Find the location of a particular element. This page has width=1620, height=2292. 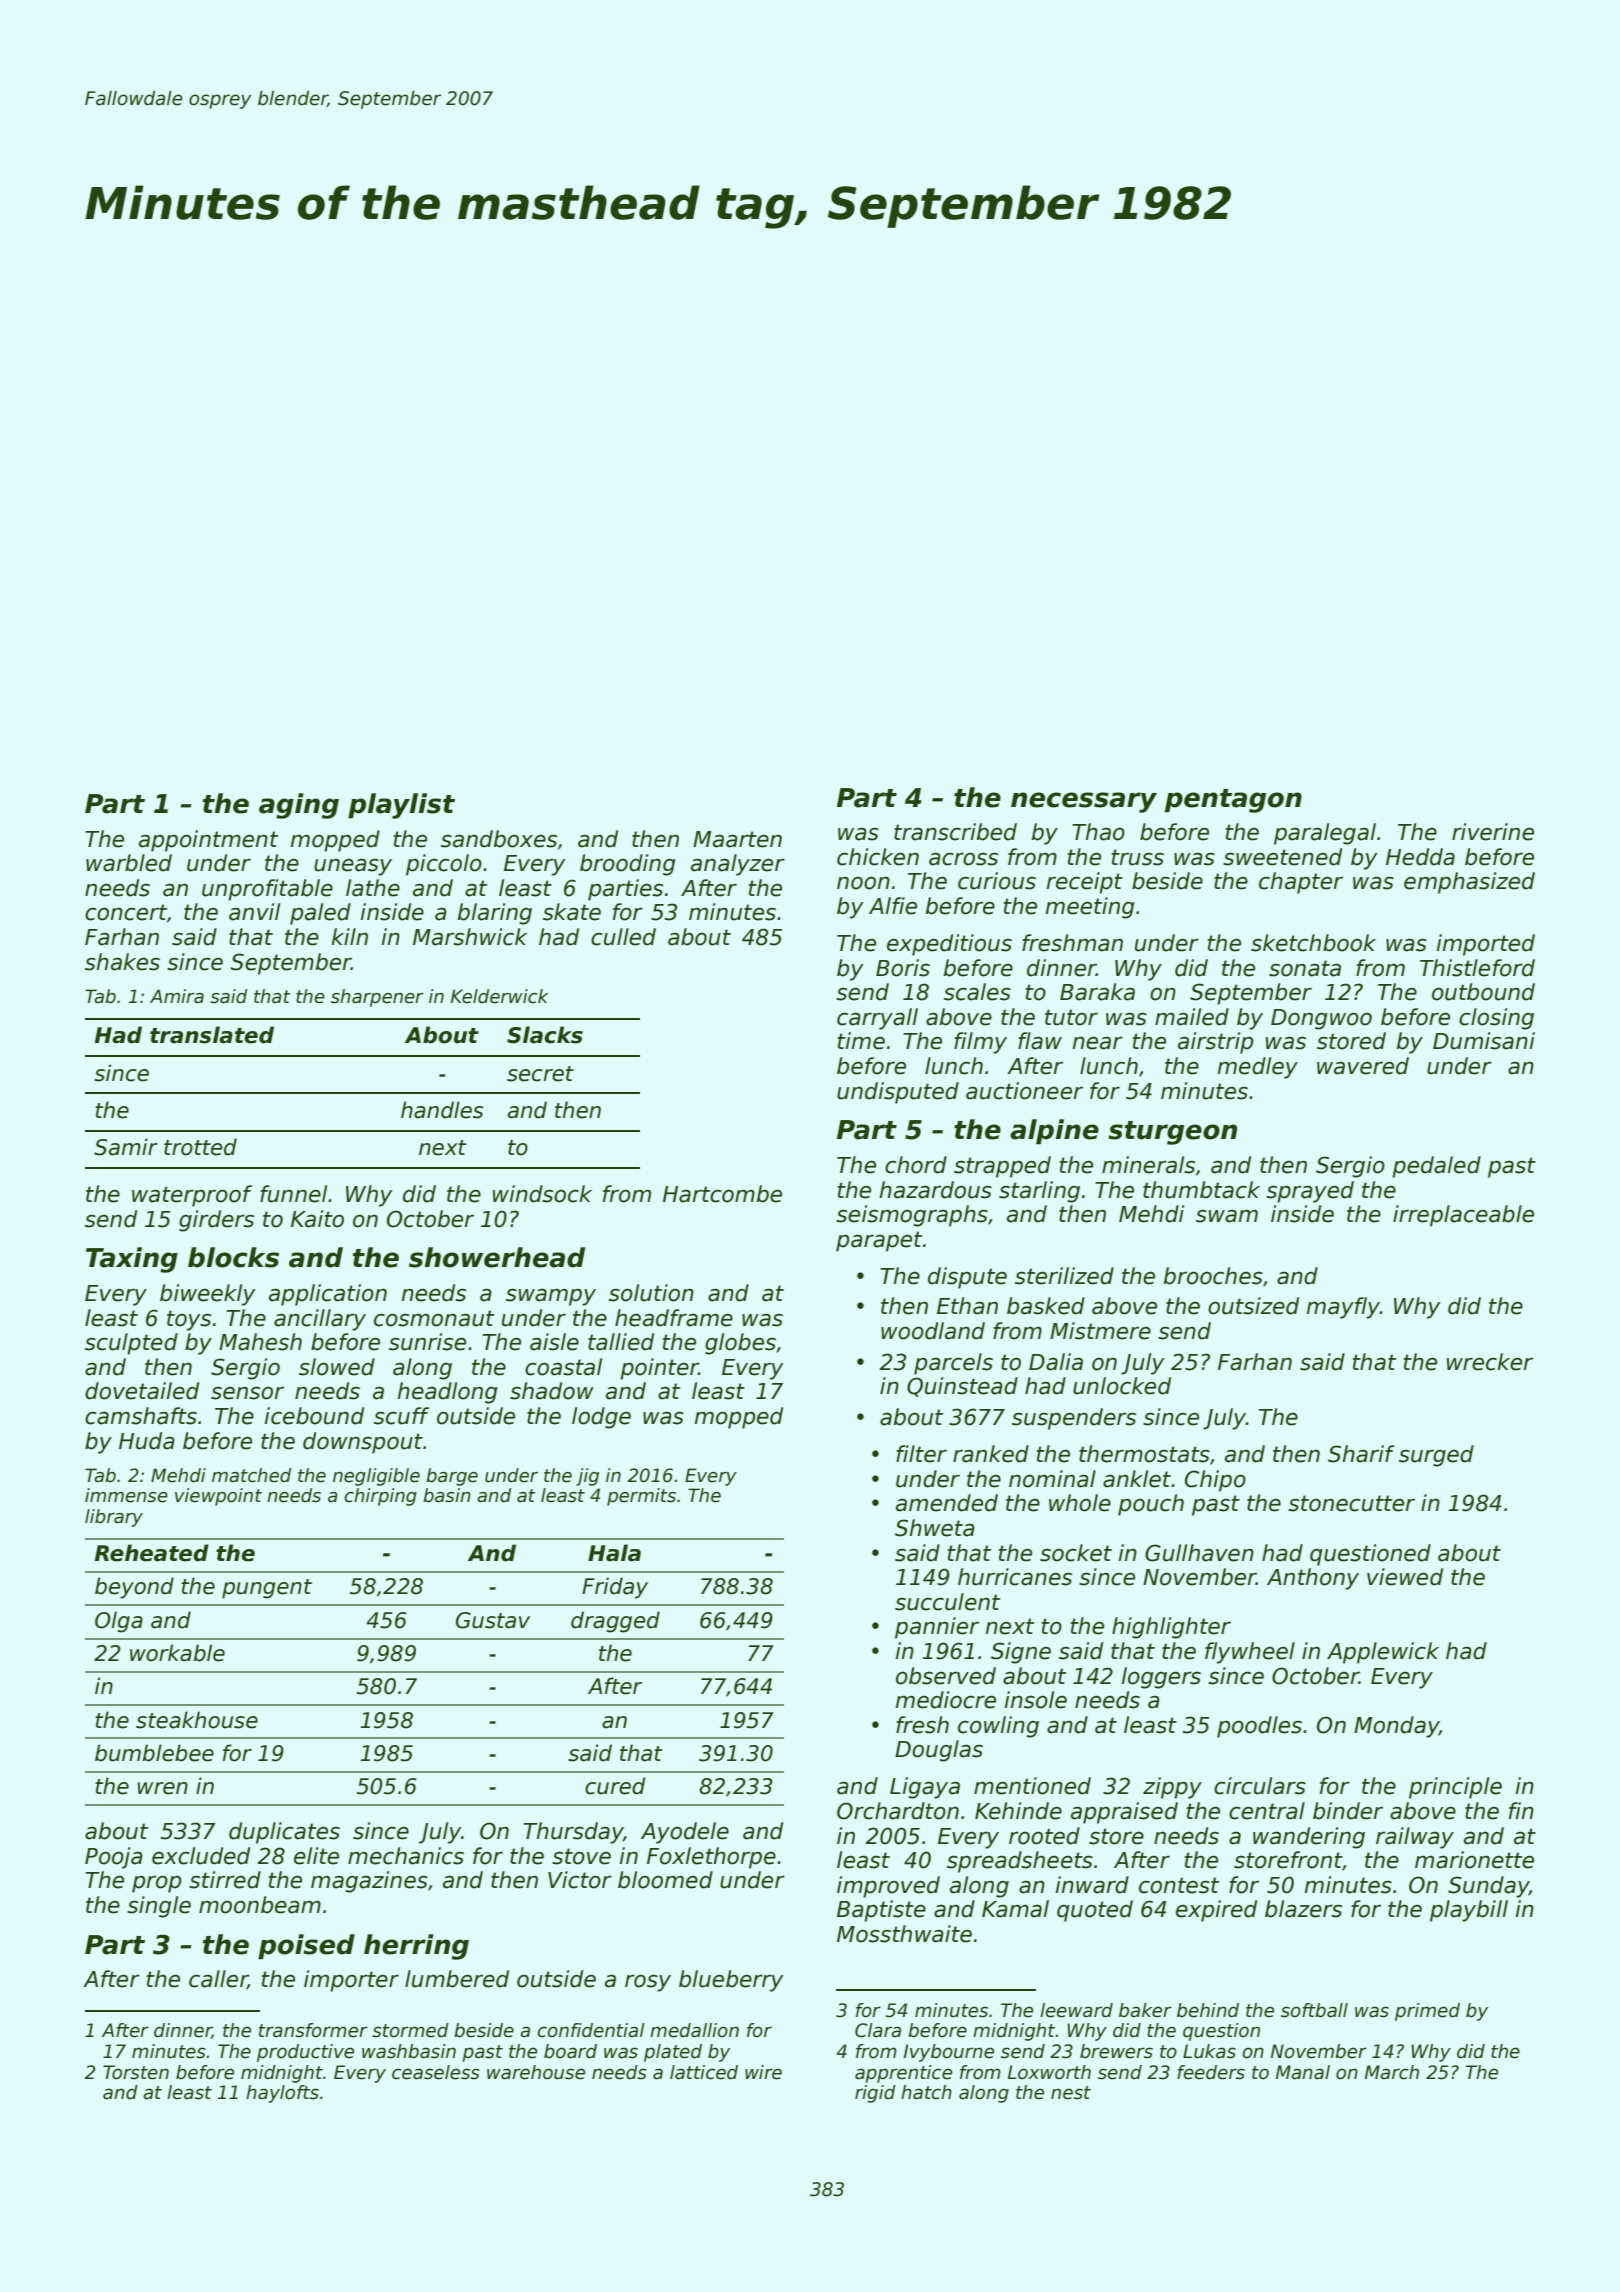

viewed is located at coordinates (1405, 1577).
